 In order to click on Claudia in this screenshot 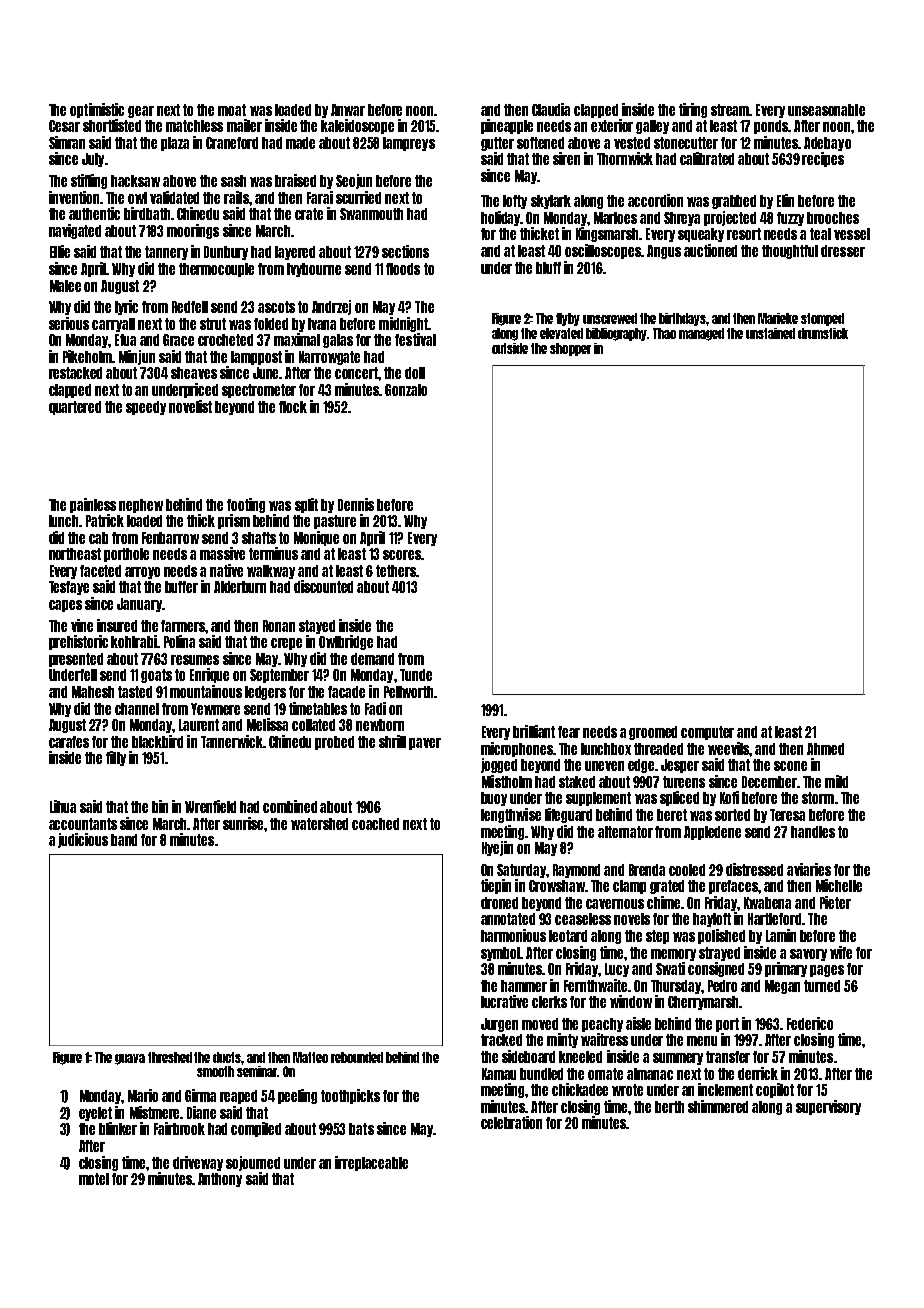, I will do `click(551, 109)`.
